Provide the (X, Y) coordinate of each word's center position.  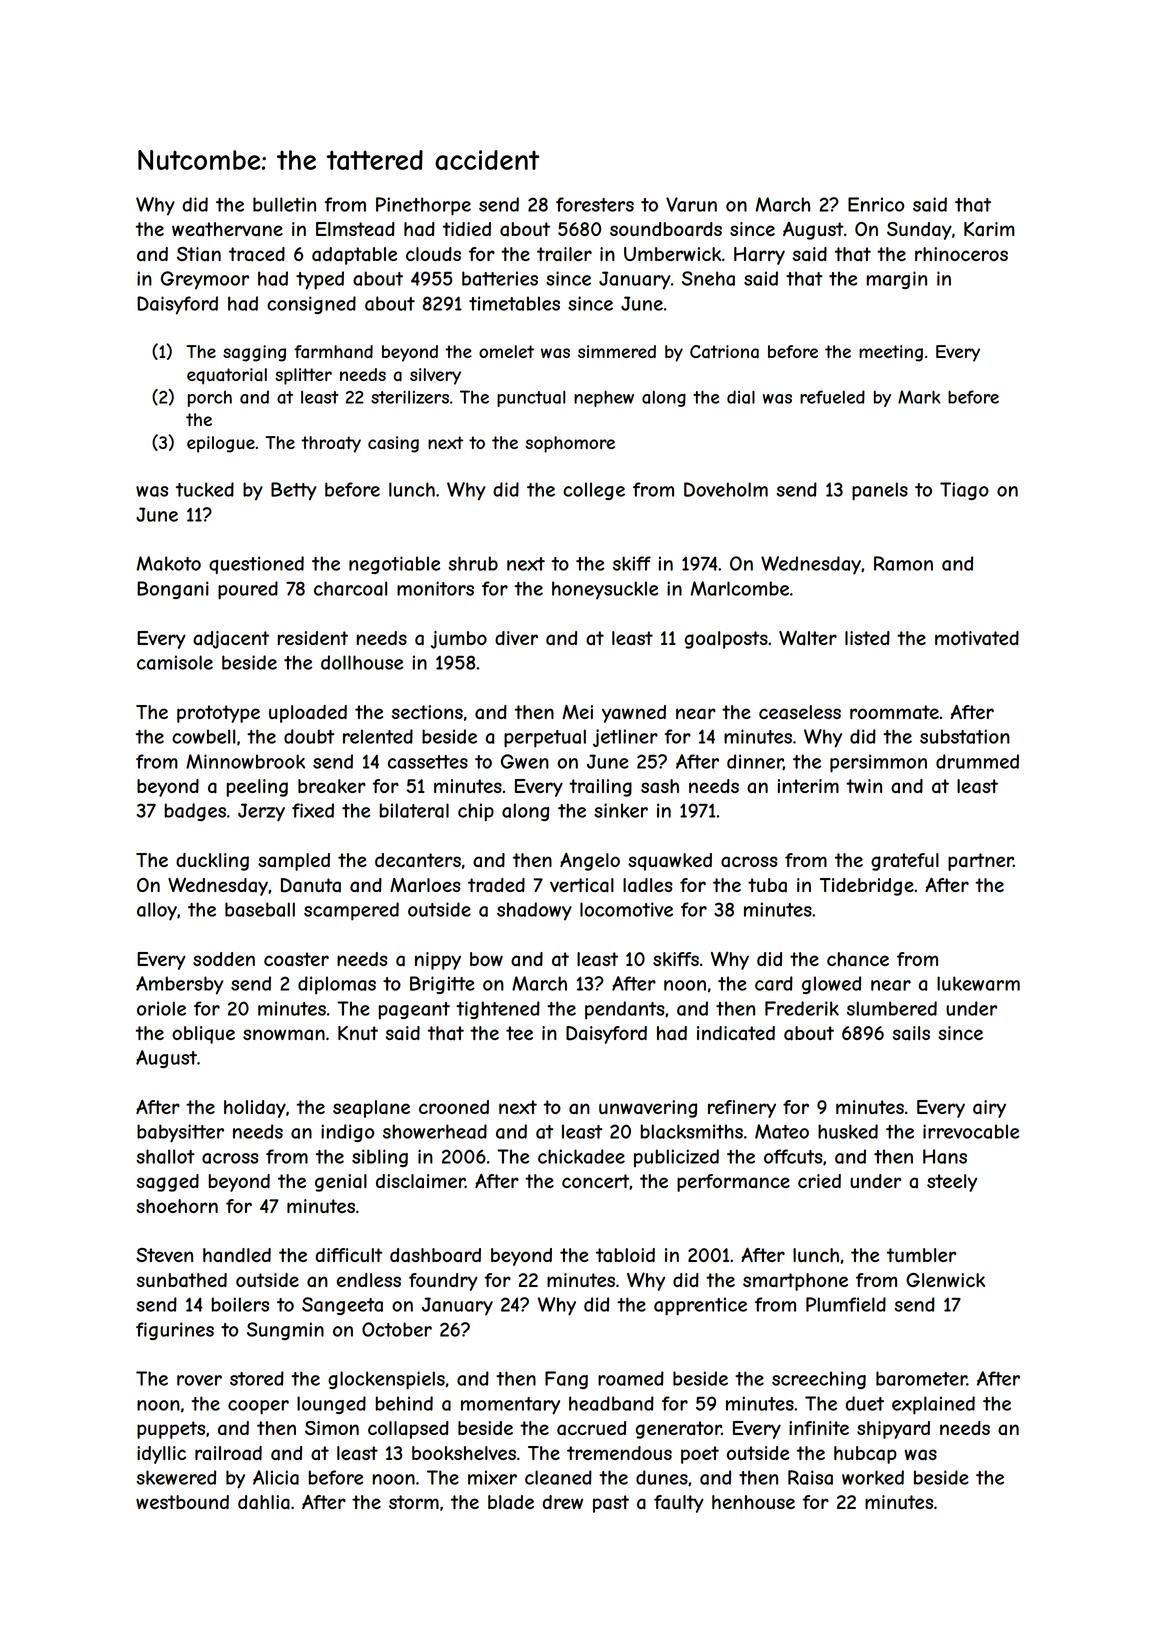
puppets (171, 1430)
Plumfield (846, 1304)
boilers (240, 1304)
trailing (600, 788)
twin (864, 786)
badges (195, 812)
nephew (604, 398)
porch (210, 399)
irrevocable (971, 1131)
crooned (454, 1107)
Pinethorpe (423, 206)
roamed (631, 1378)
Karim (989, 229)
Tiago (964, 491)
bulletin (284, 204)
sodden (224, 959)
